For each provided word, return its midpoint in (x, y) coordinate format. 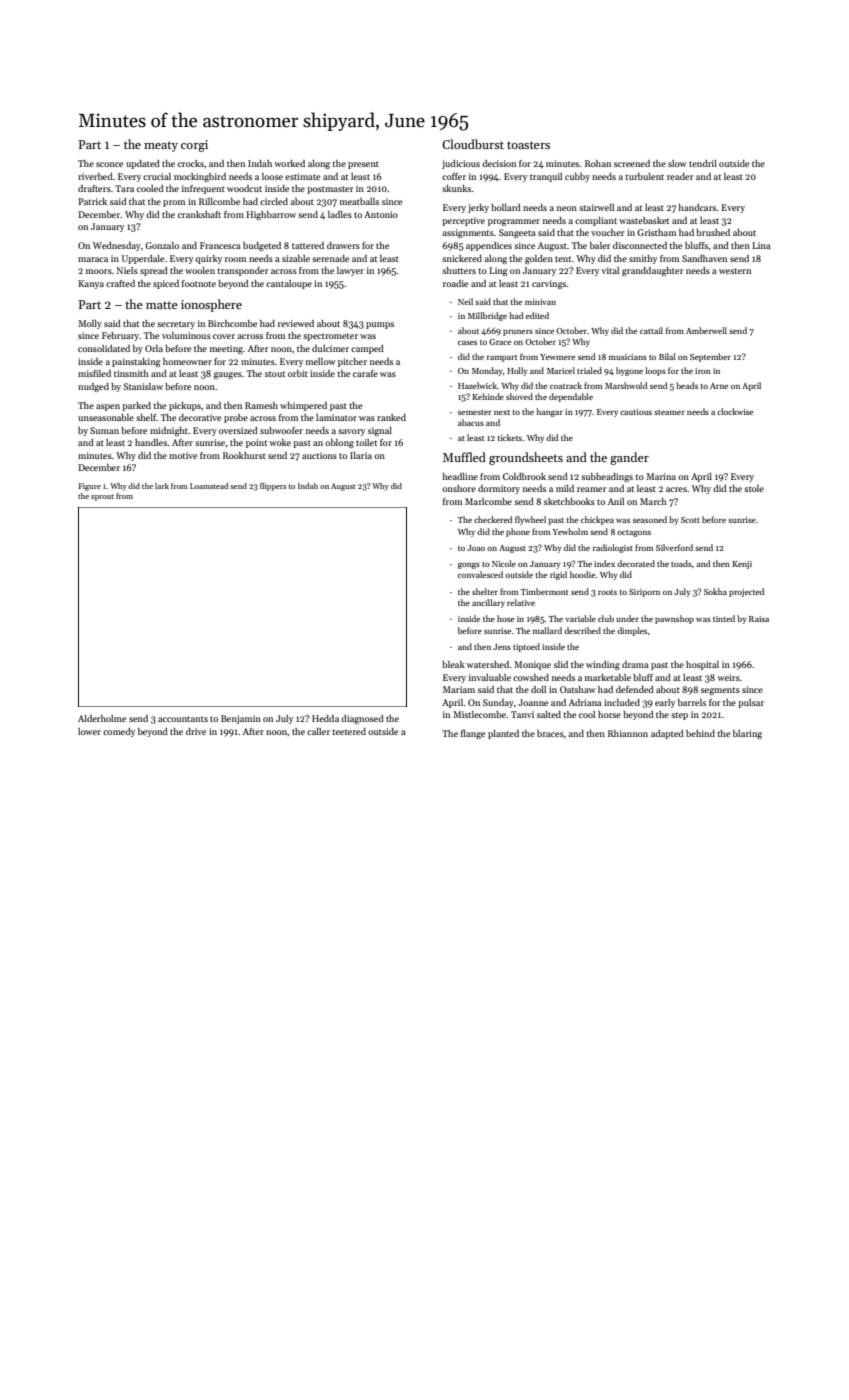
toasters (528, 145)
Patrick (92, 201)
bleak (453, 664)
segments (720, 691)
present (363, 165)
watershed (487, 664)
